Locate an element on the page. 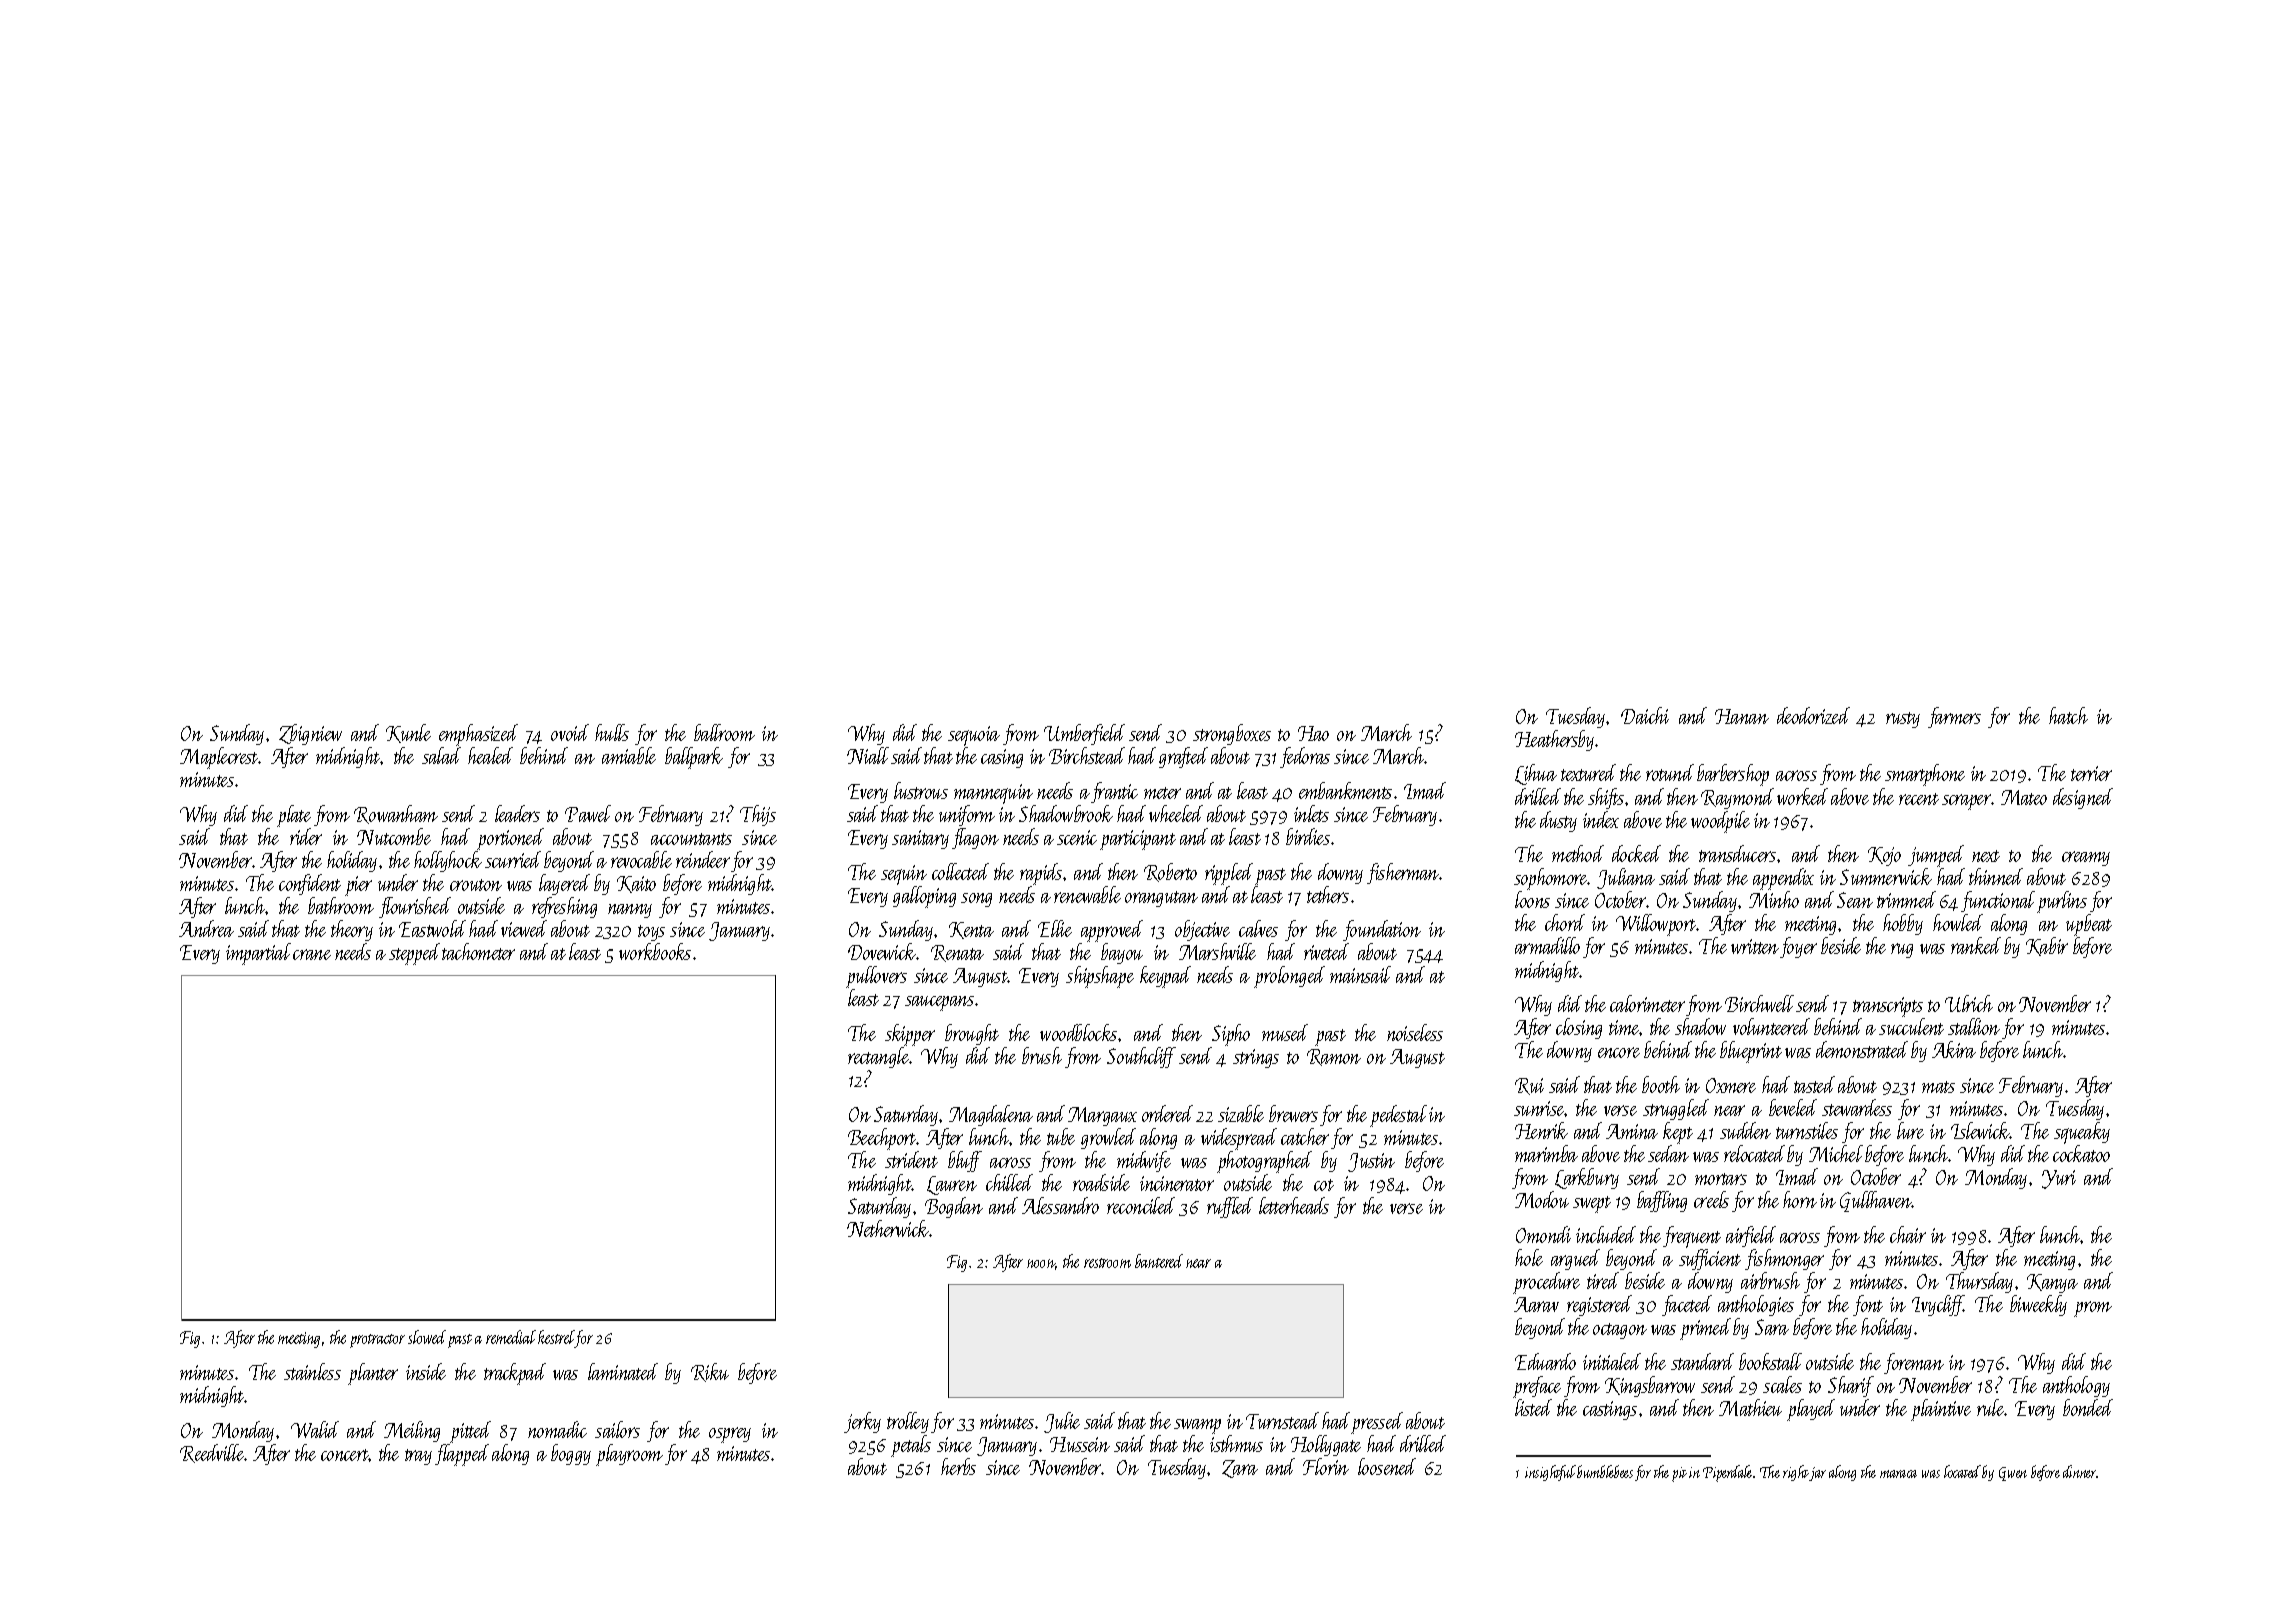  ballroom is located at coordinates (724, 732).
